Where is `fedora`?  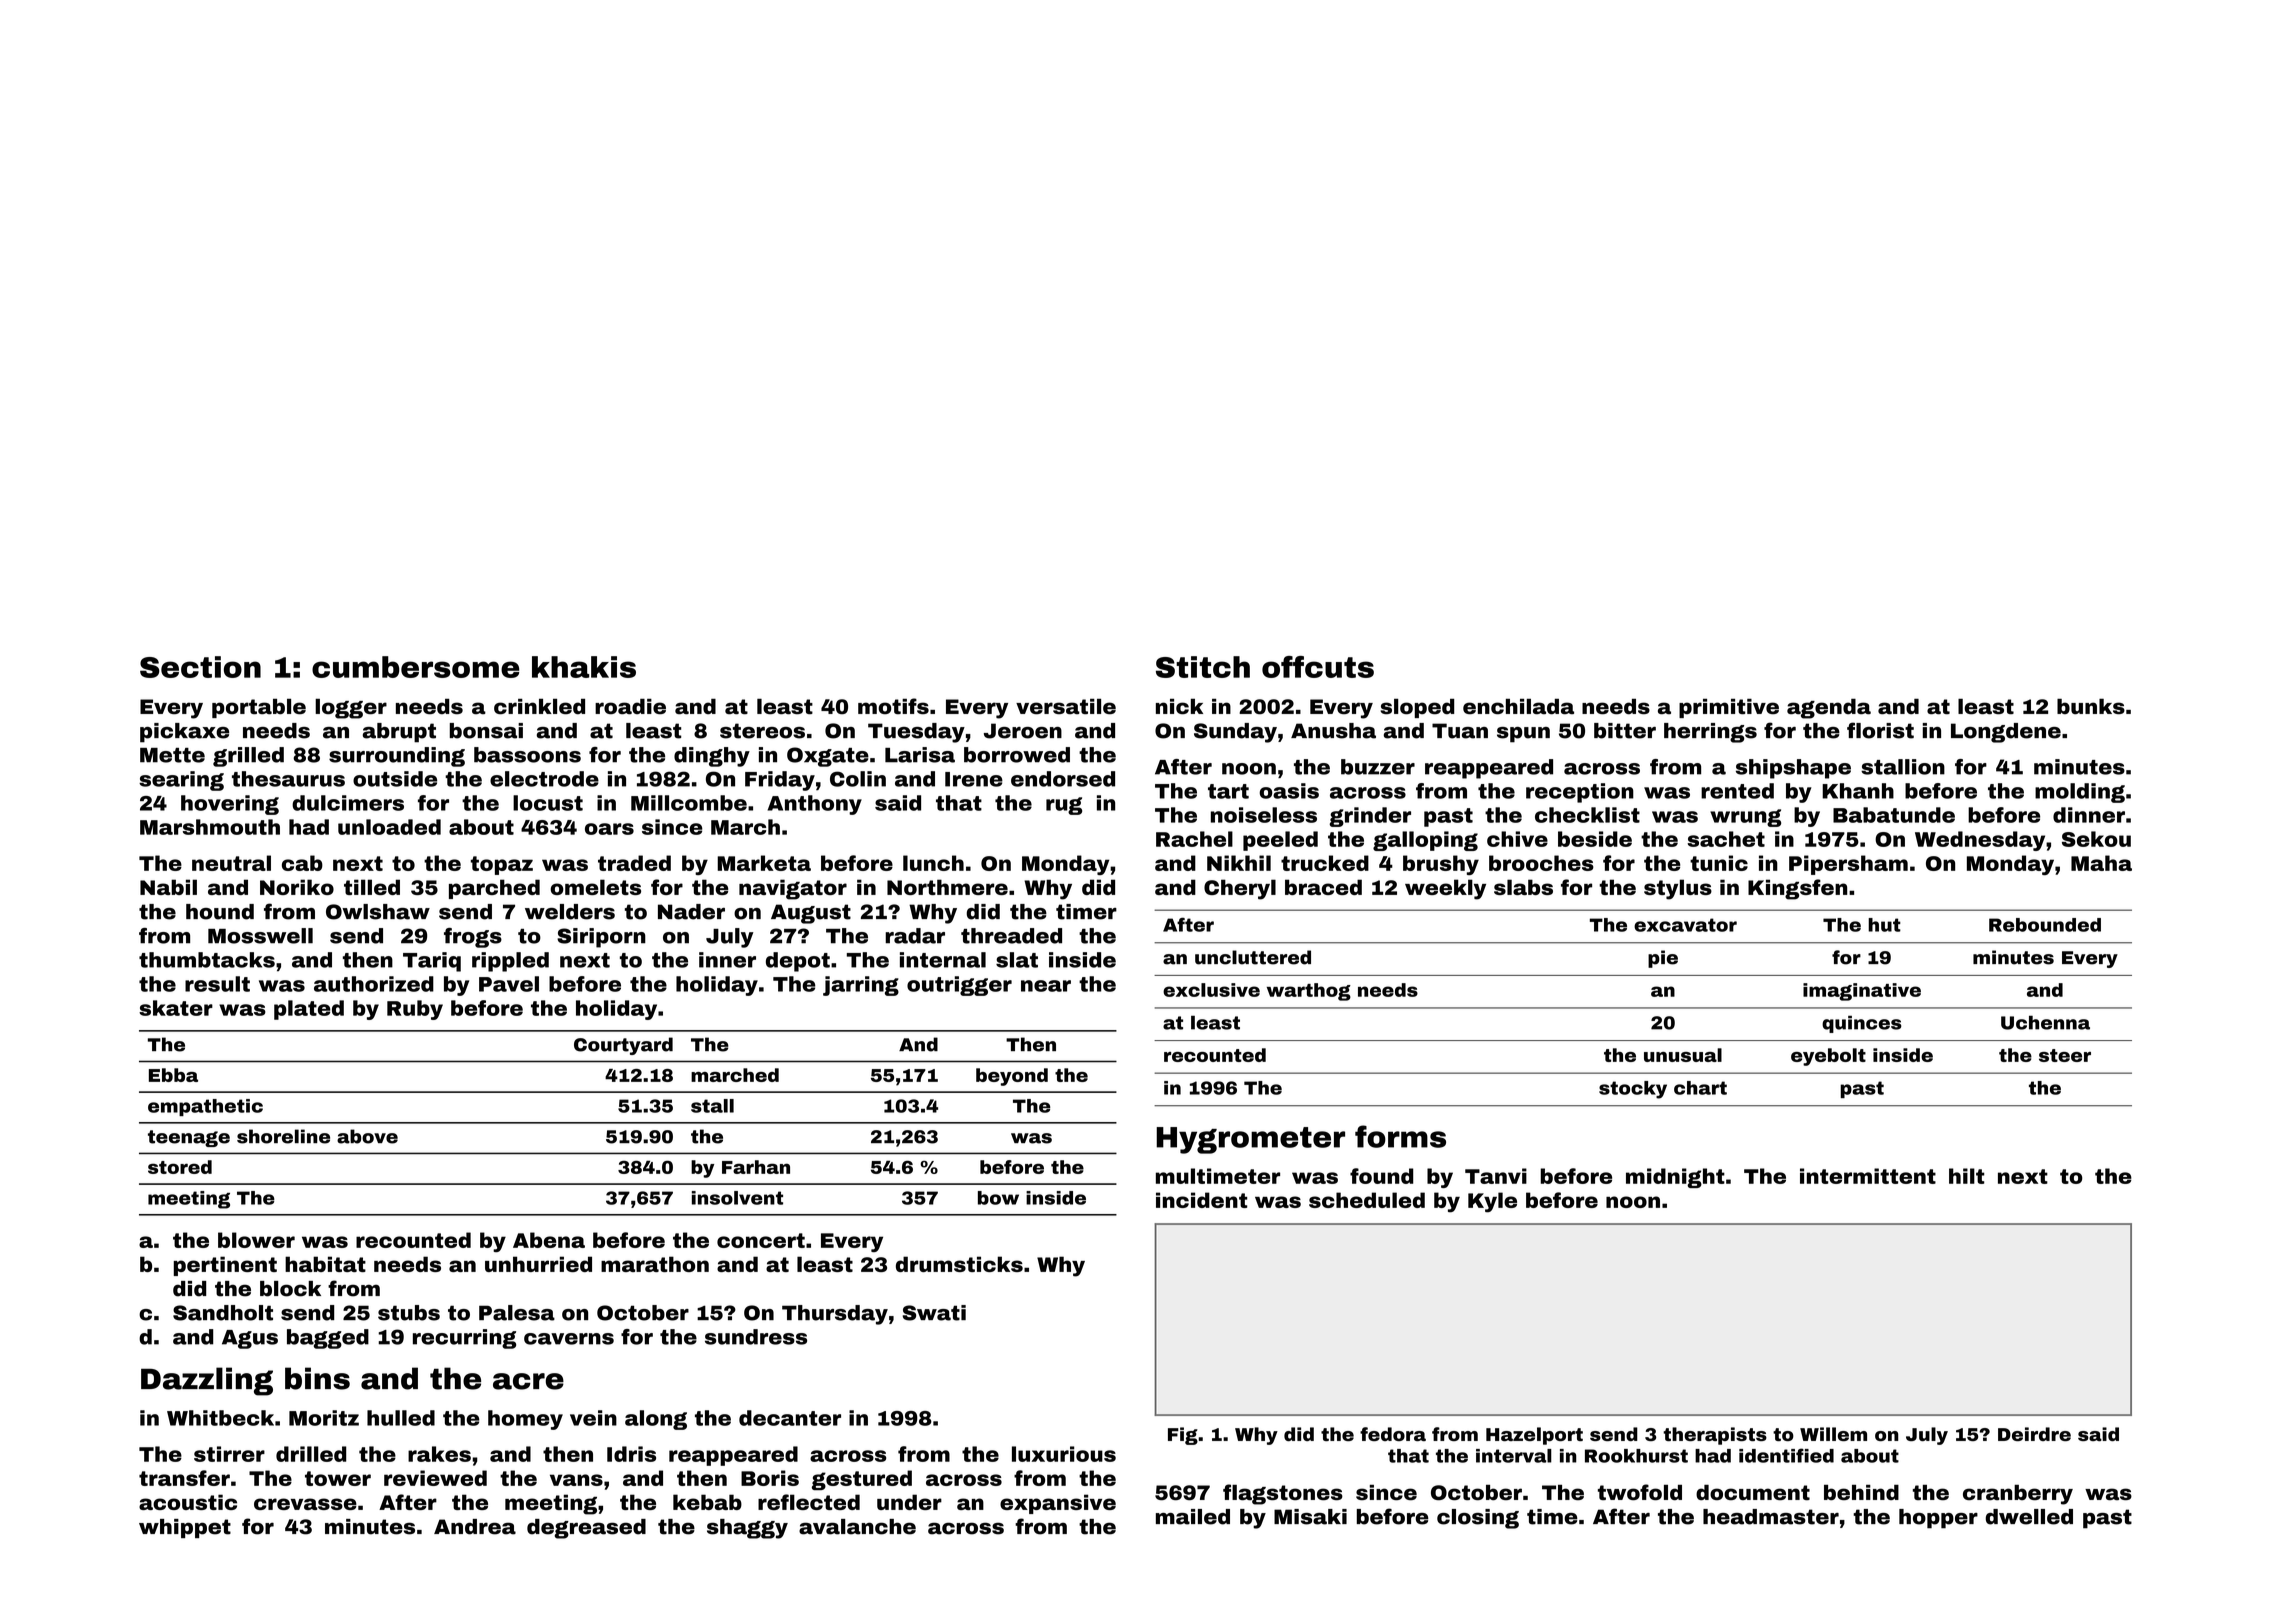
fedora is located at coordinates (1393, 1434).
